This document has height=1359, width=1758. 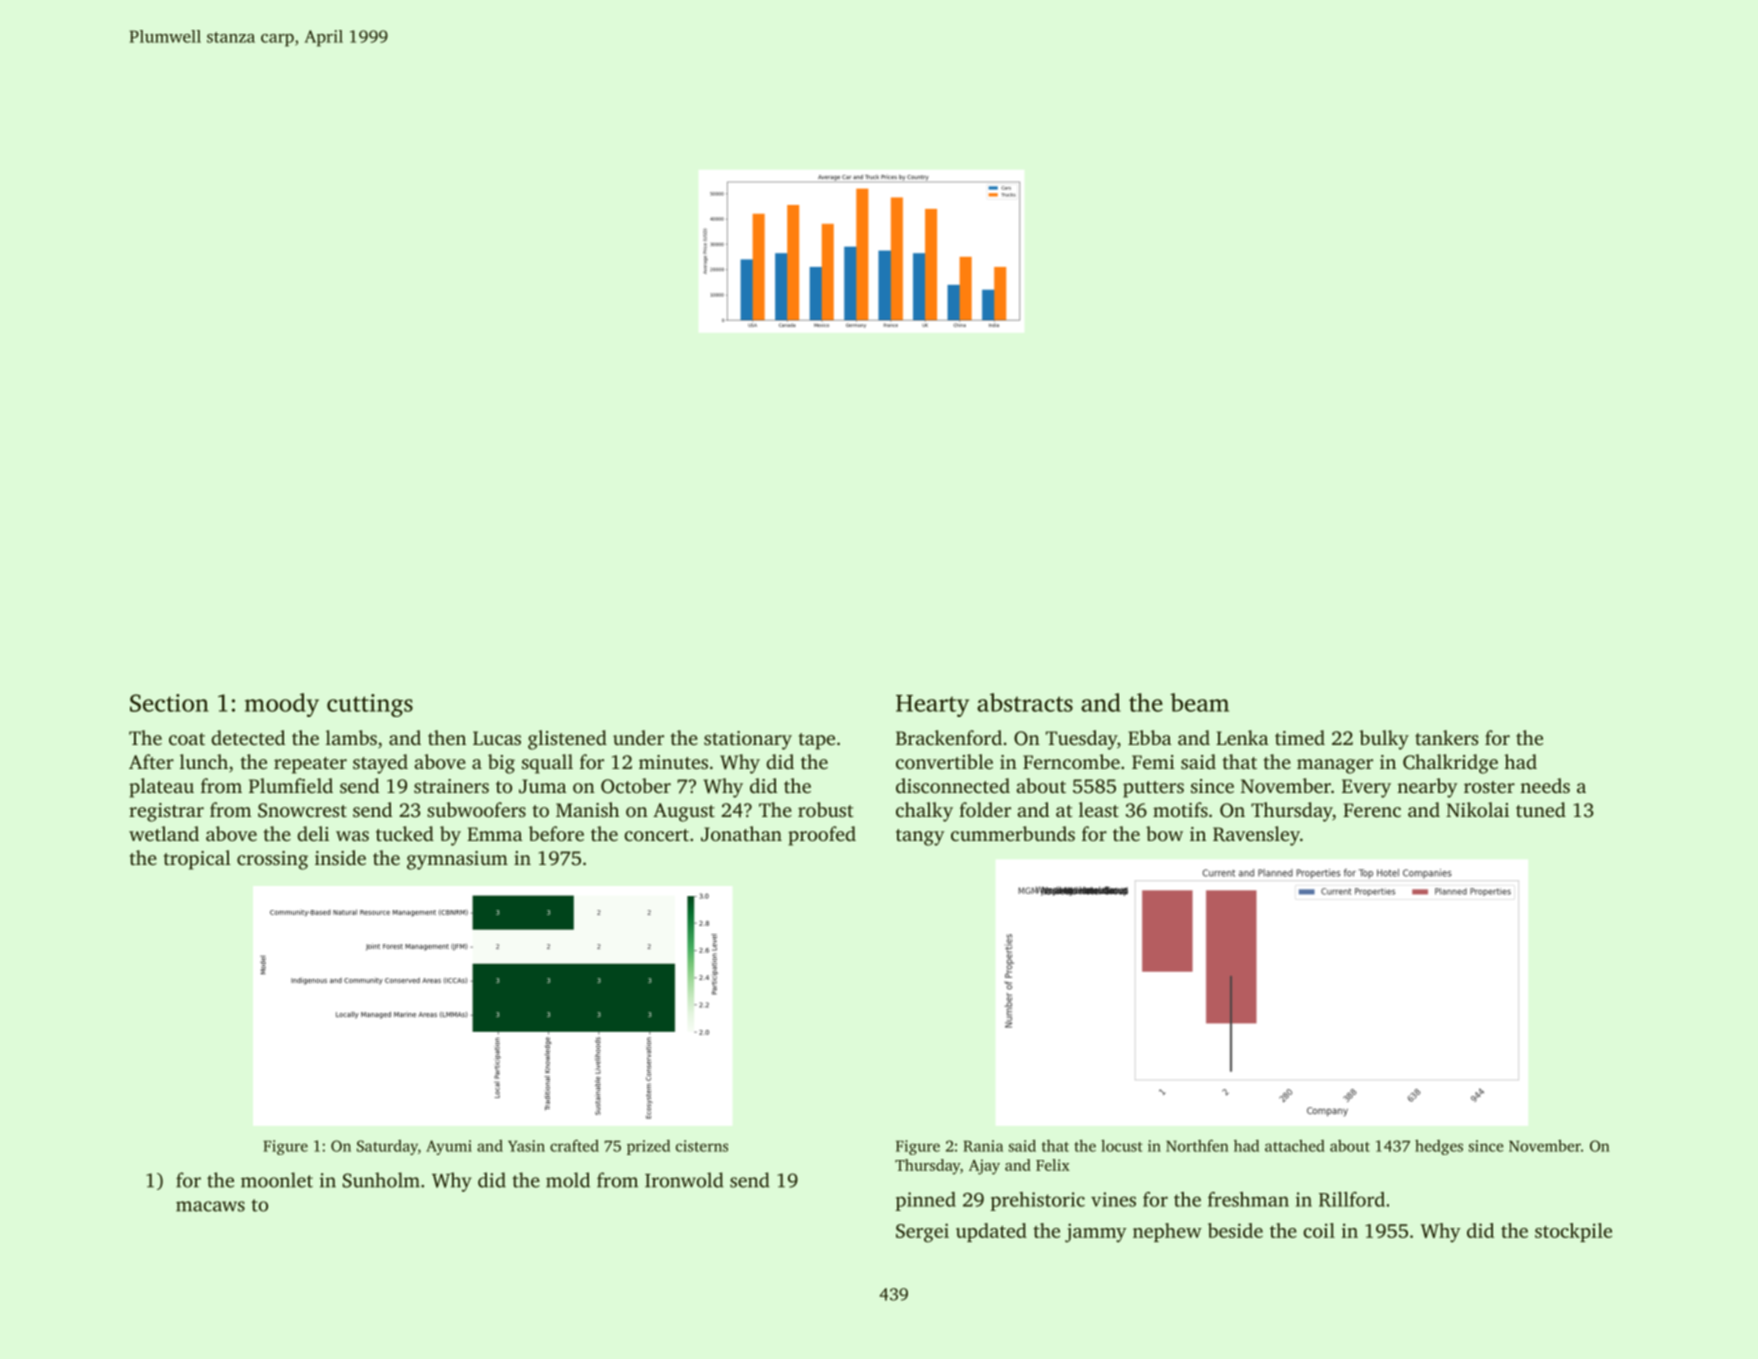 What do you see at coordinates (1439, 1147) in the document?
I see `hedges` at bounding box center [1439, 1147].
